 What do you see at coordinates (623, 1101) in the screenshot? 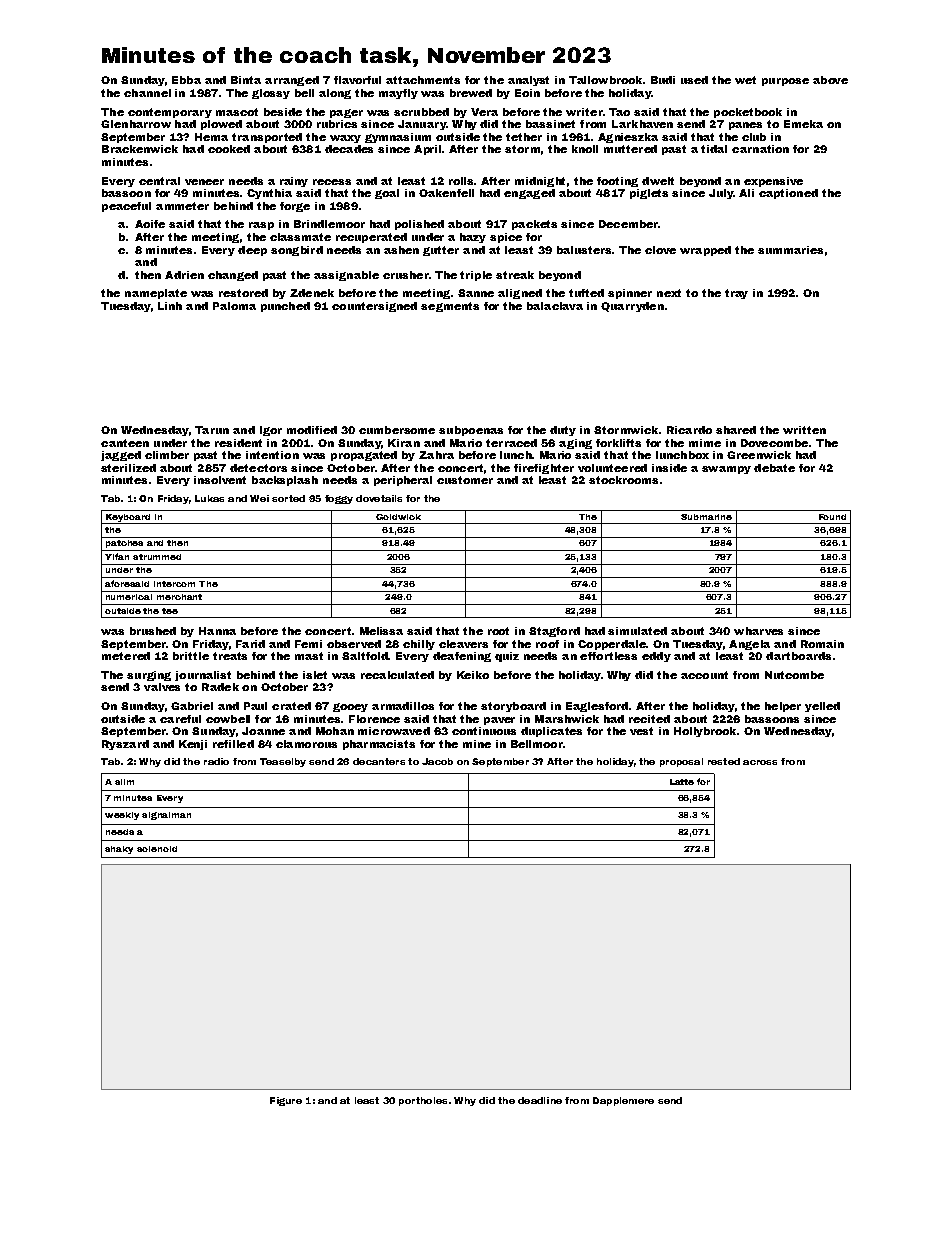
I see `Dapplemere` at bounding box center [623, 1101].
